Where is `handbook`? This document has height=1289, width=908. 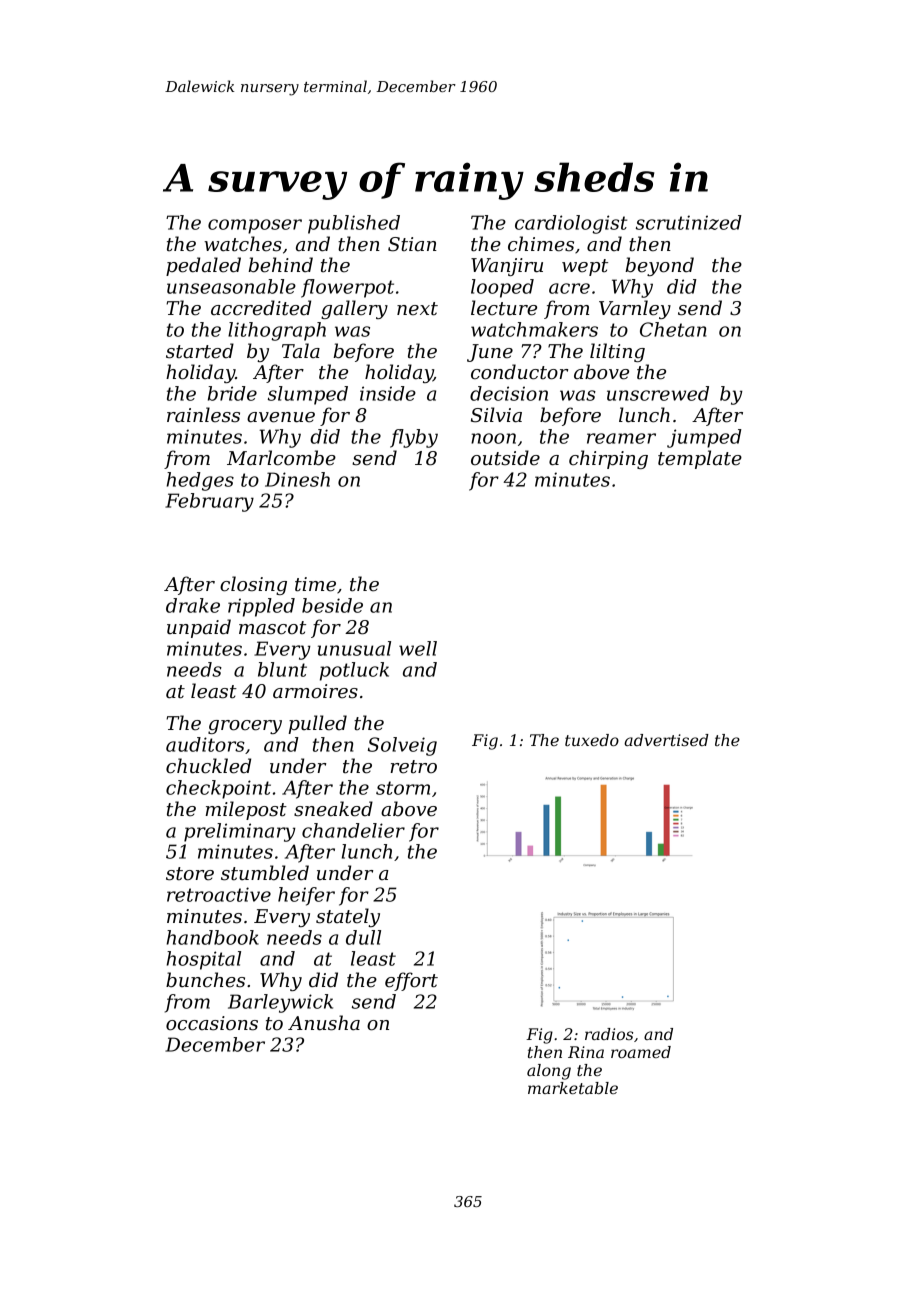
handbook is located at coordinates (213, 937).
